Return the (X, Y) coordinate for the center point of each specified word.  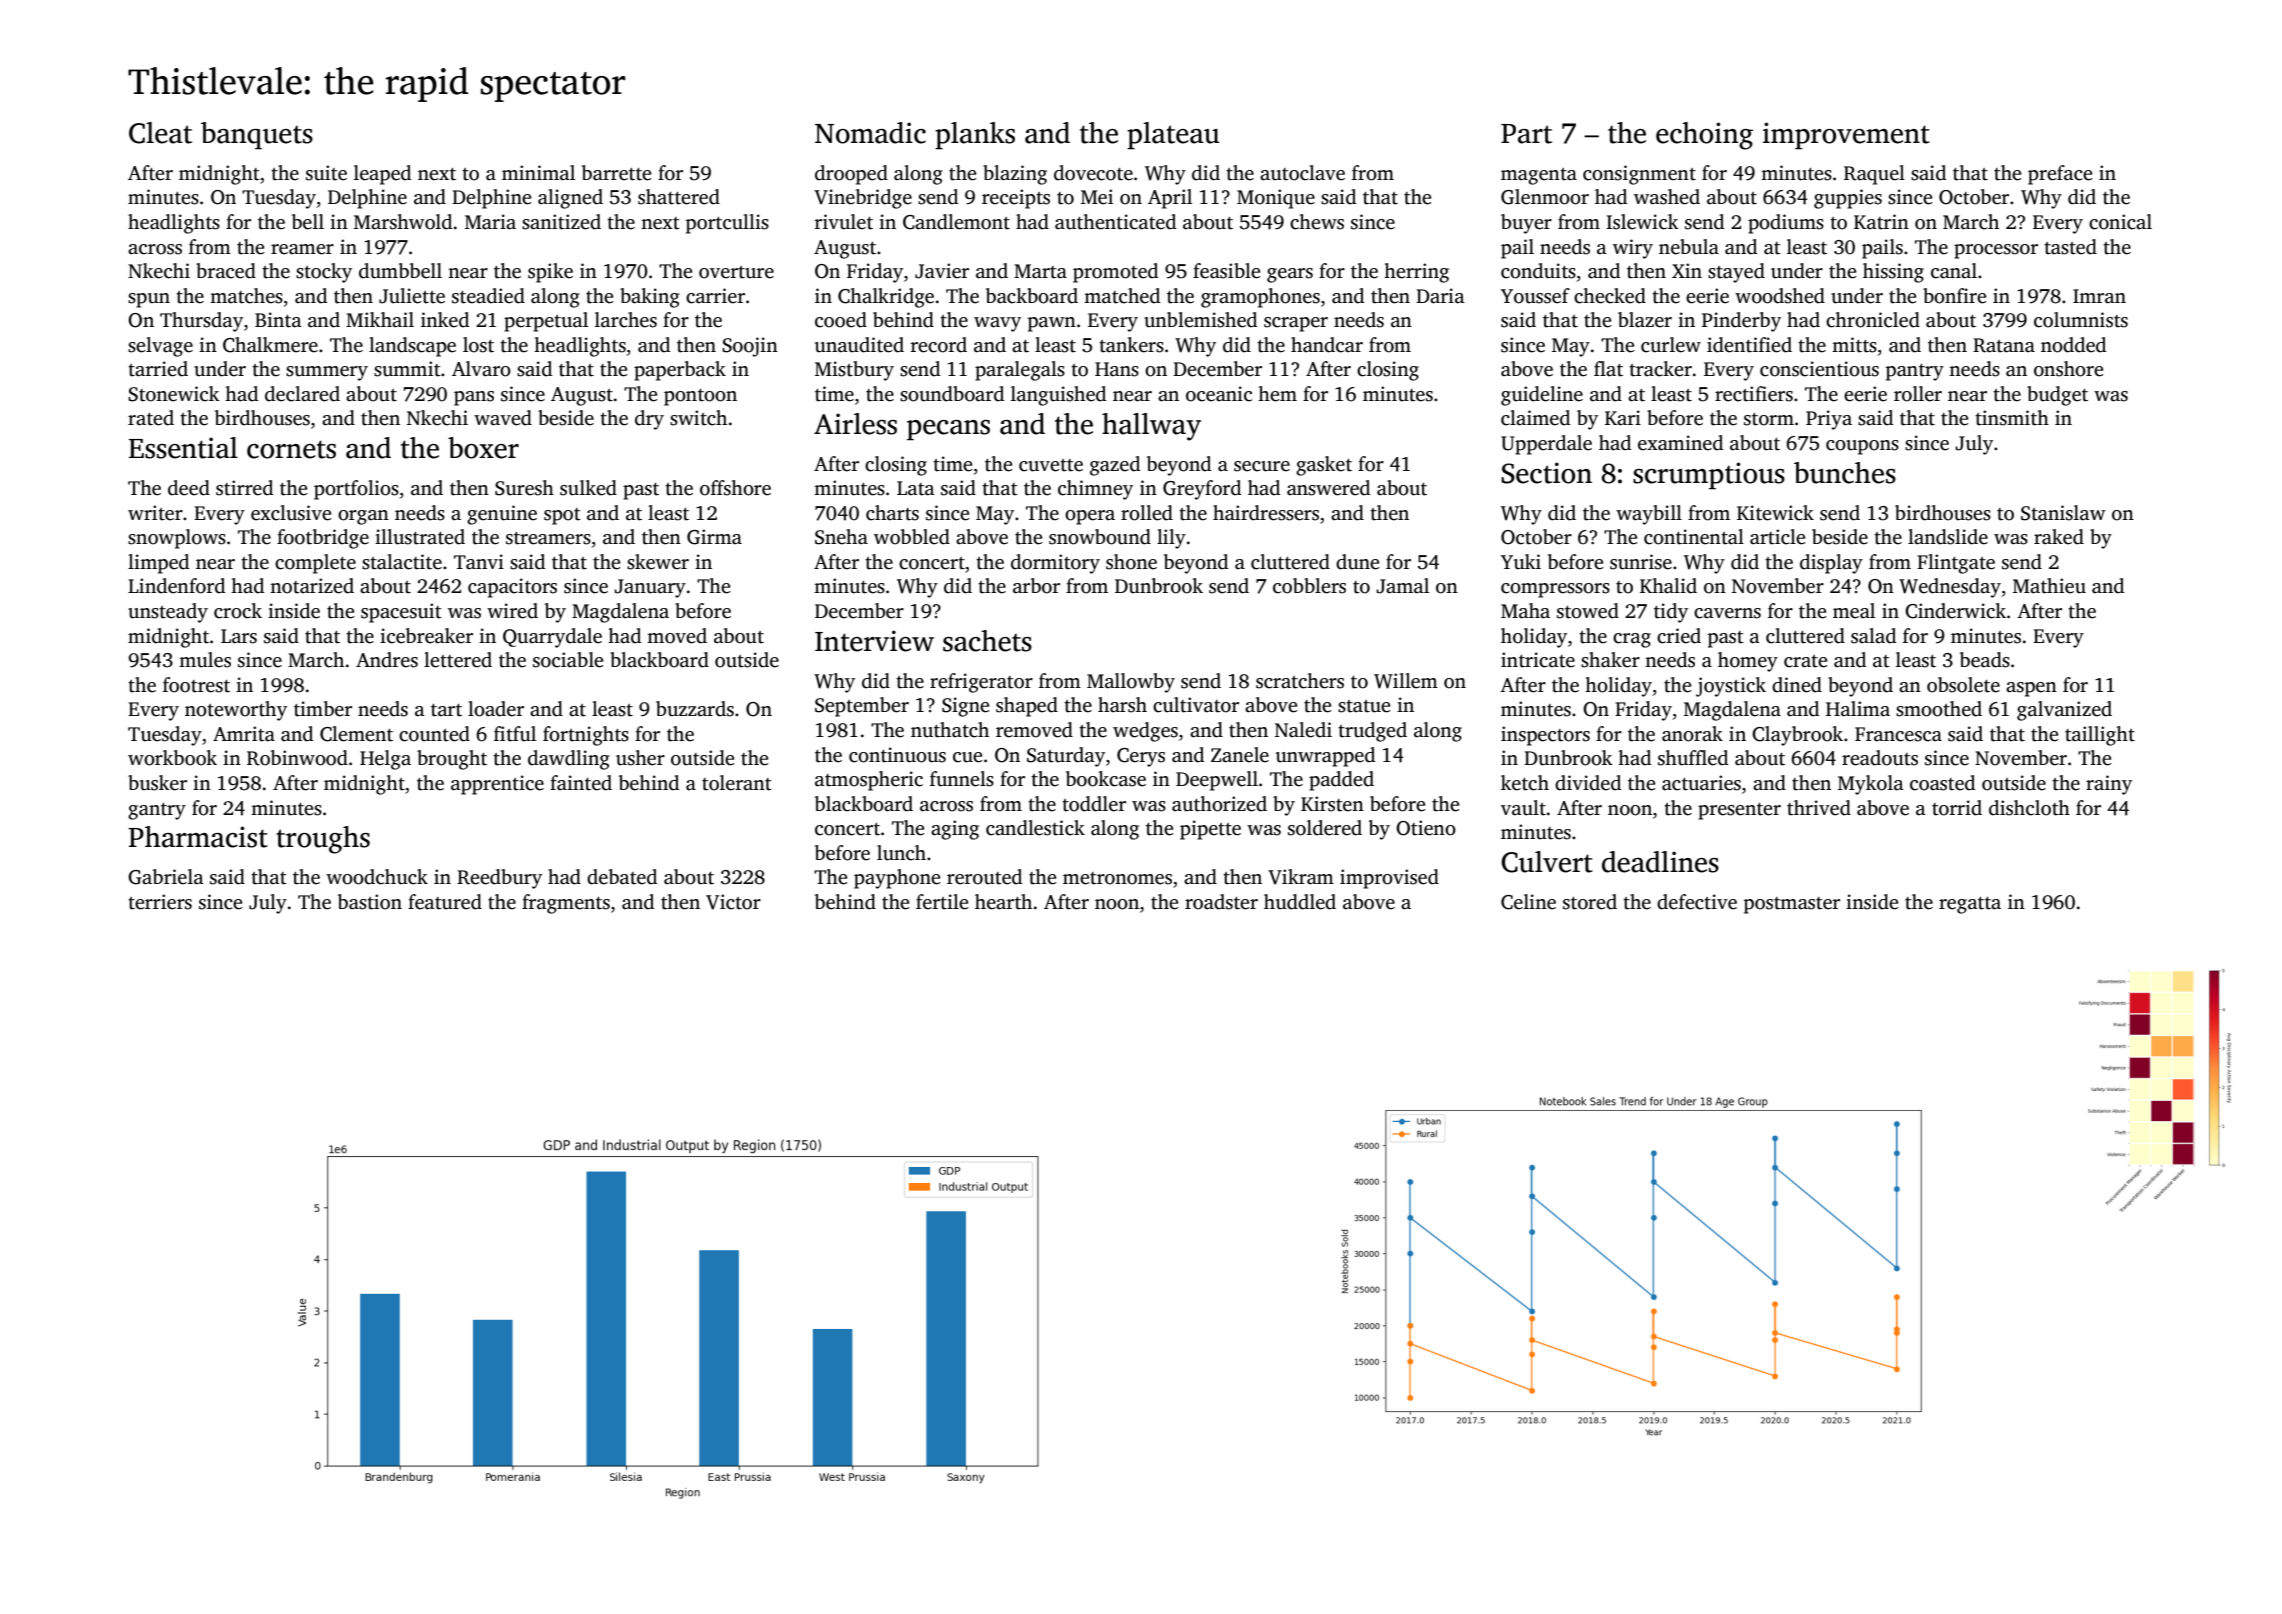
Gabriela (166, 877)
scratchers (1300, 681)
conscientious (1819, 369)
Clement (356, 734)
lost (478, 345)
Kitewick (1775, 513)
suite (326, 173)
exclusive (291, 513)
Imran (2099, 296)
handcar (1327, 345)
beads (1985, 660)
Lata (916, 488)
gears (1290, 275)
